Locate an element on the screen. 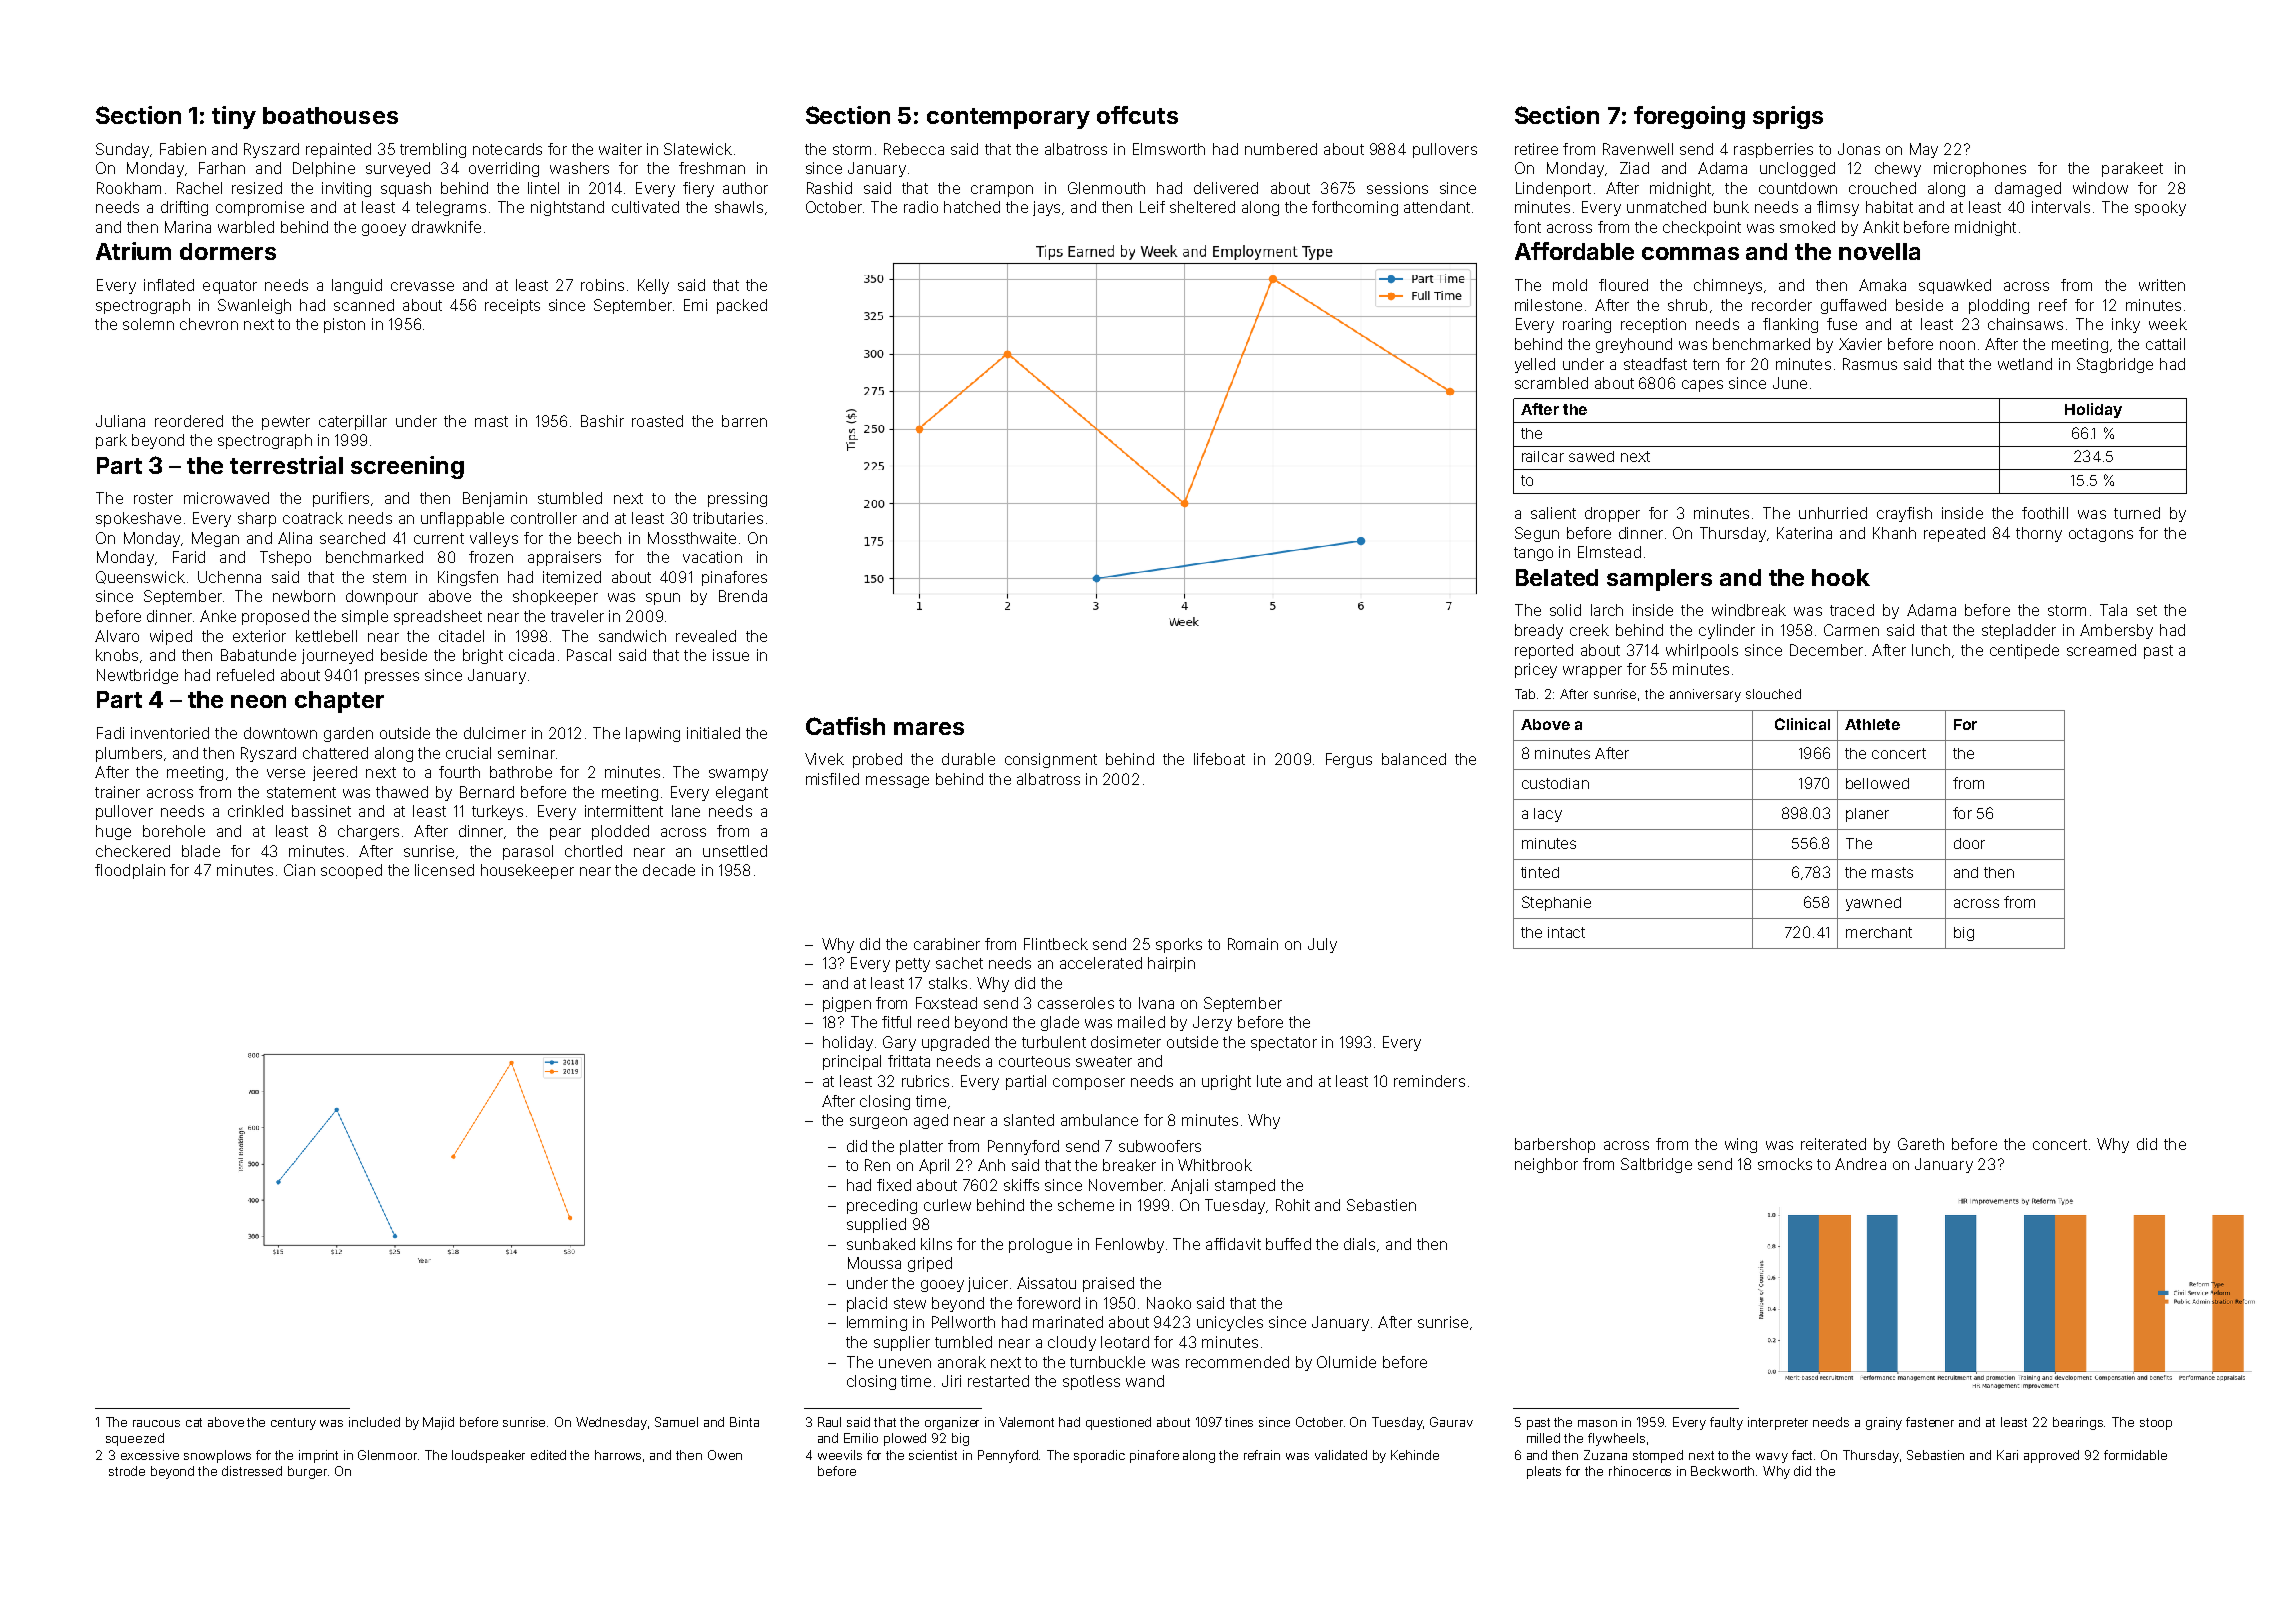 This screenshot has width=2282, height=1614. wetland is located at coordinates (2025, 364).
